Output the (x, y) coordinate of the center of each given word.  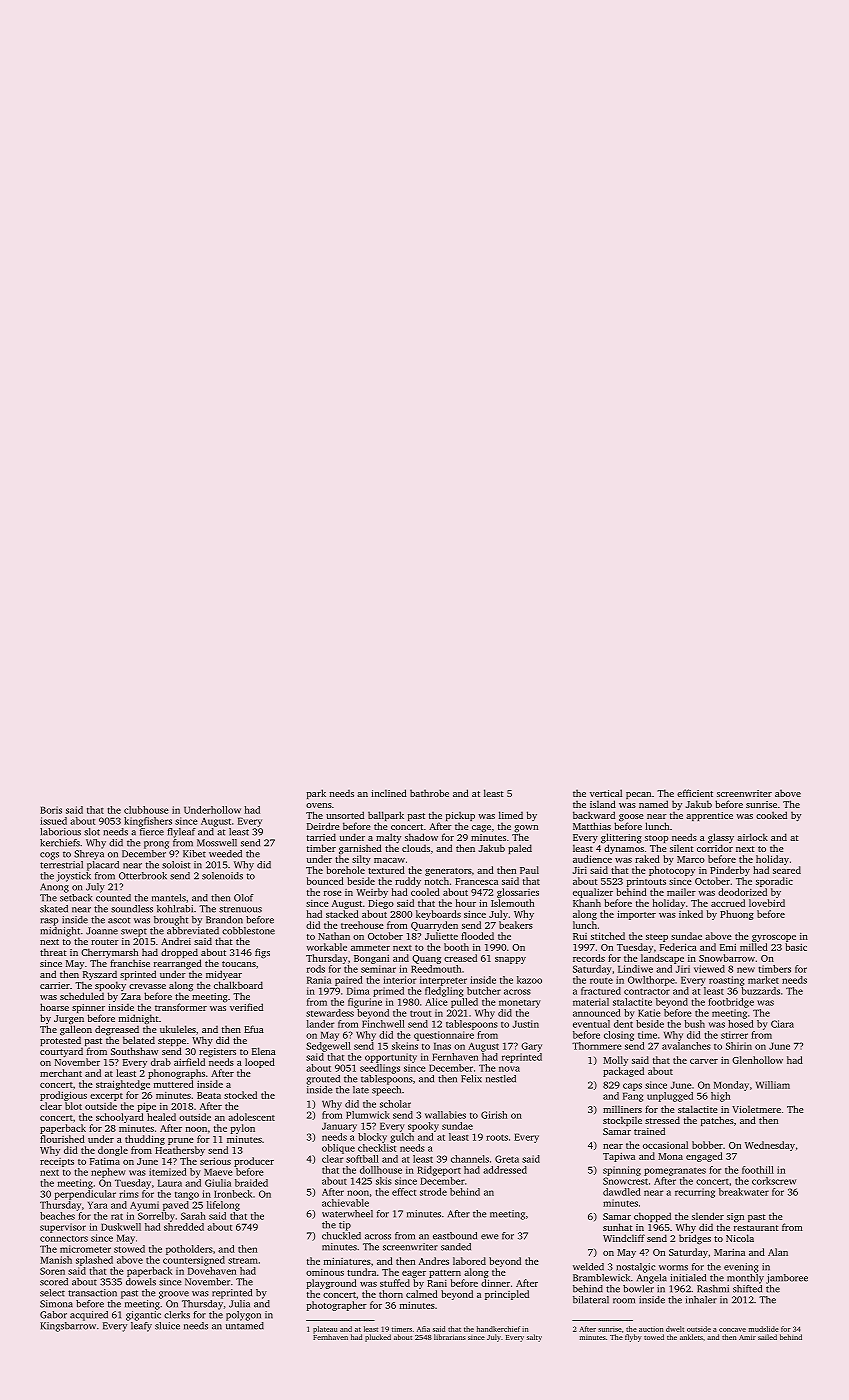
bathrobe (429, 793)
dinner (495, 1283)
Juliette (441, 936)
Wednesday (770, 1146)
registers (217, 1053)
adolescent (251, 1117)
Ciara (782, 1024)
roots (497, 1137)
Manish (56, 1260)
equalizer (593, 893)
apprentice (709, 816)
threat (53, 952)
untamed (245, 1326)
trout (420, 1013)
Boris (51, 810)
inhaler (701, 1300)
